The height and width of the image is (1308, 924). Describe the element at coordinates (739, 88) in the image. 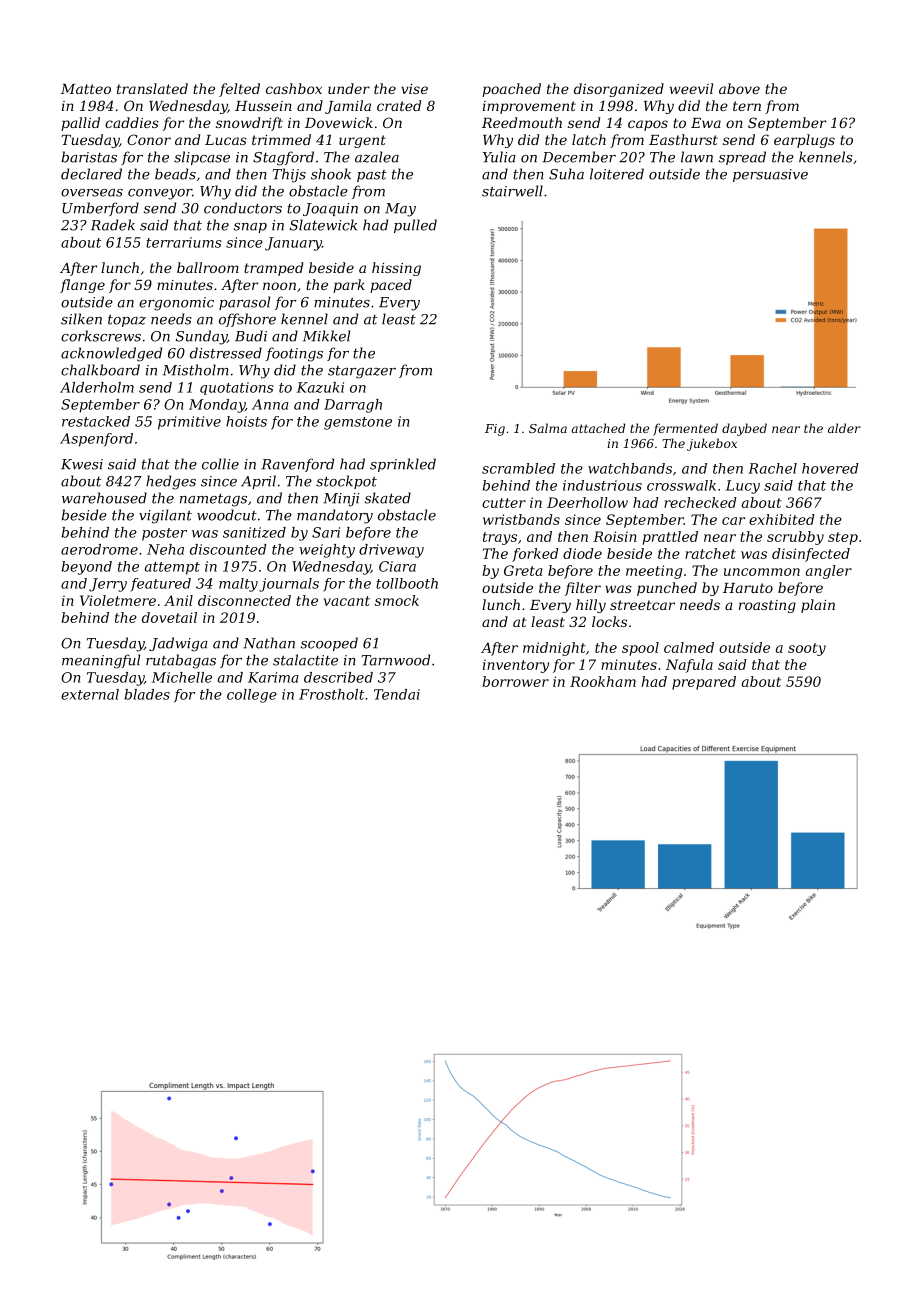

I see `above` at that location.
